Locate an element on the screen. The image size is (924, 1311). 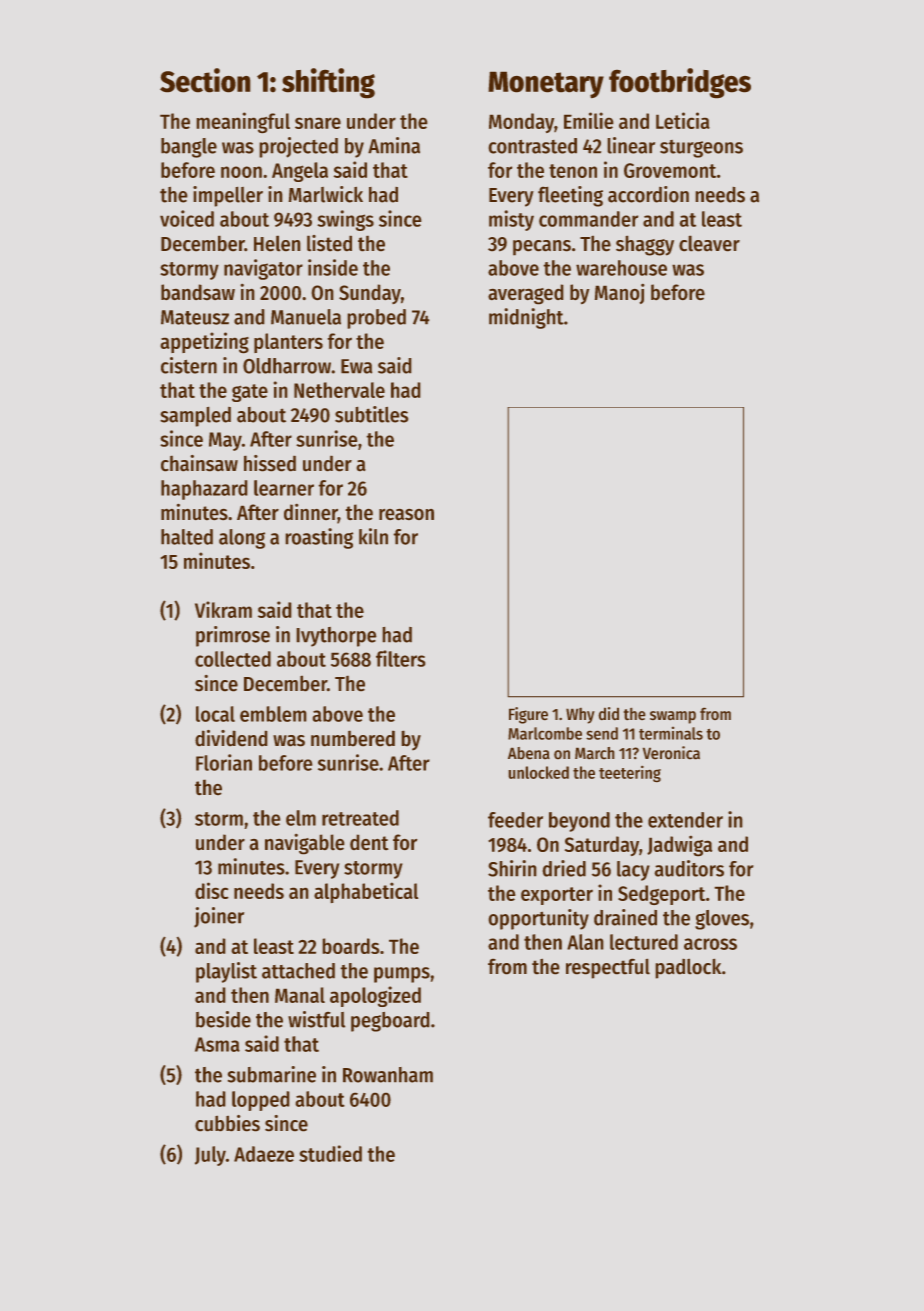
Asma is located at coordinates (217, 1044).
